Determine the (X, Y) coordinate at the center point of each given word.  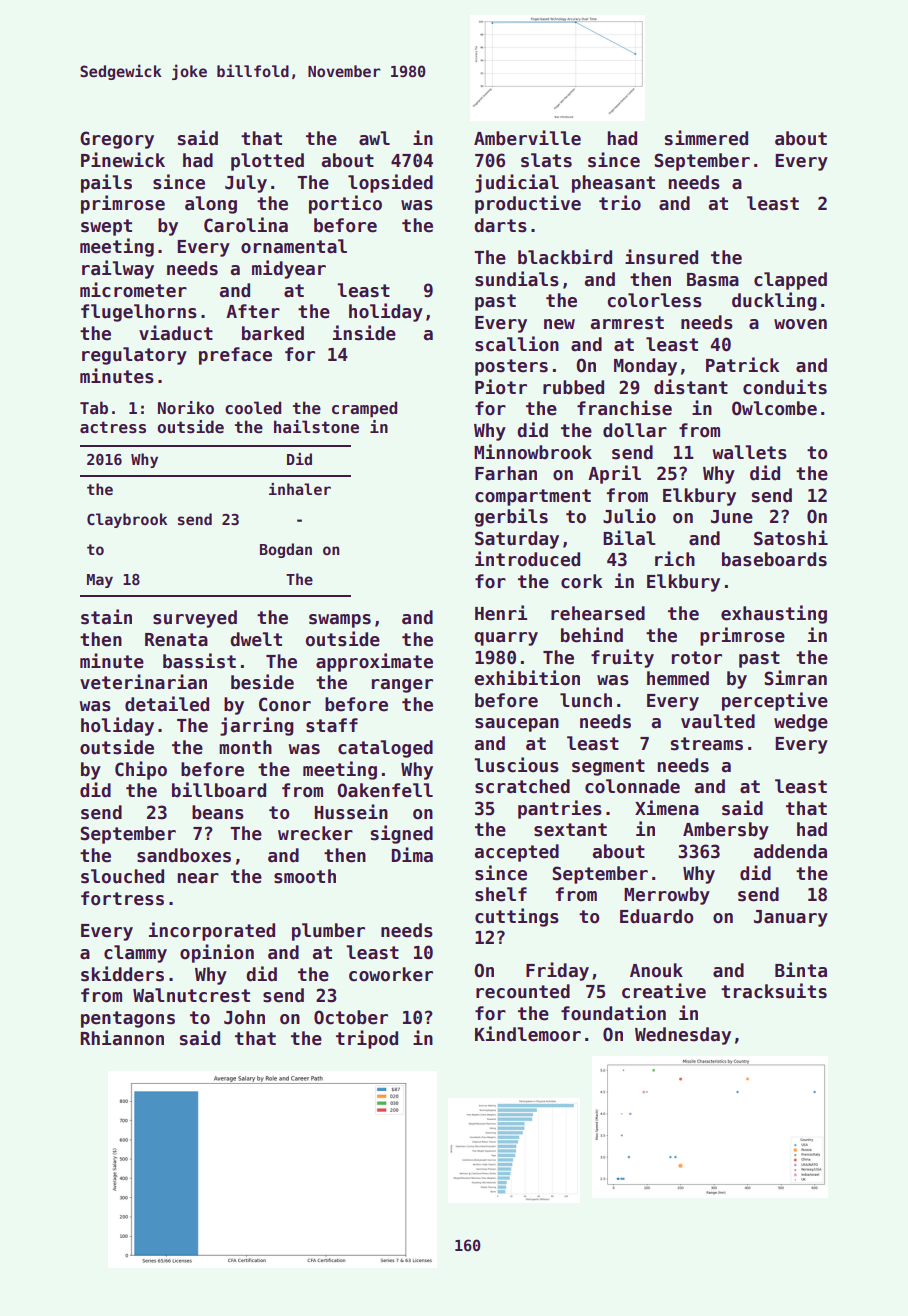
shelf (501, 894)
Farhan (506, 473)
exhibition (527, 678)
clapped (790, 281)
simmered (706, 138)
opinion (217, 953)
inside (364, 333)
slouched (122, 876)
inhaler (300, 489)
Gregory (117, 140)
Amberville (527, 138)
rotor (697, 658)
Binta (801, 970)
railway (118, 269)
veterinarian (143, 682)
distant (691, 387)
